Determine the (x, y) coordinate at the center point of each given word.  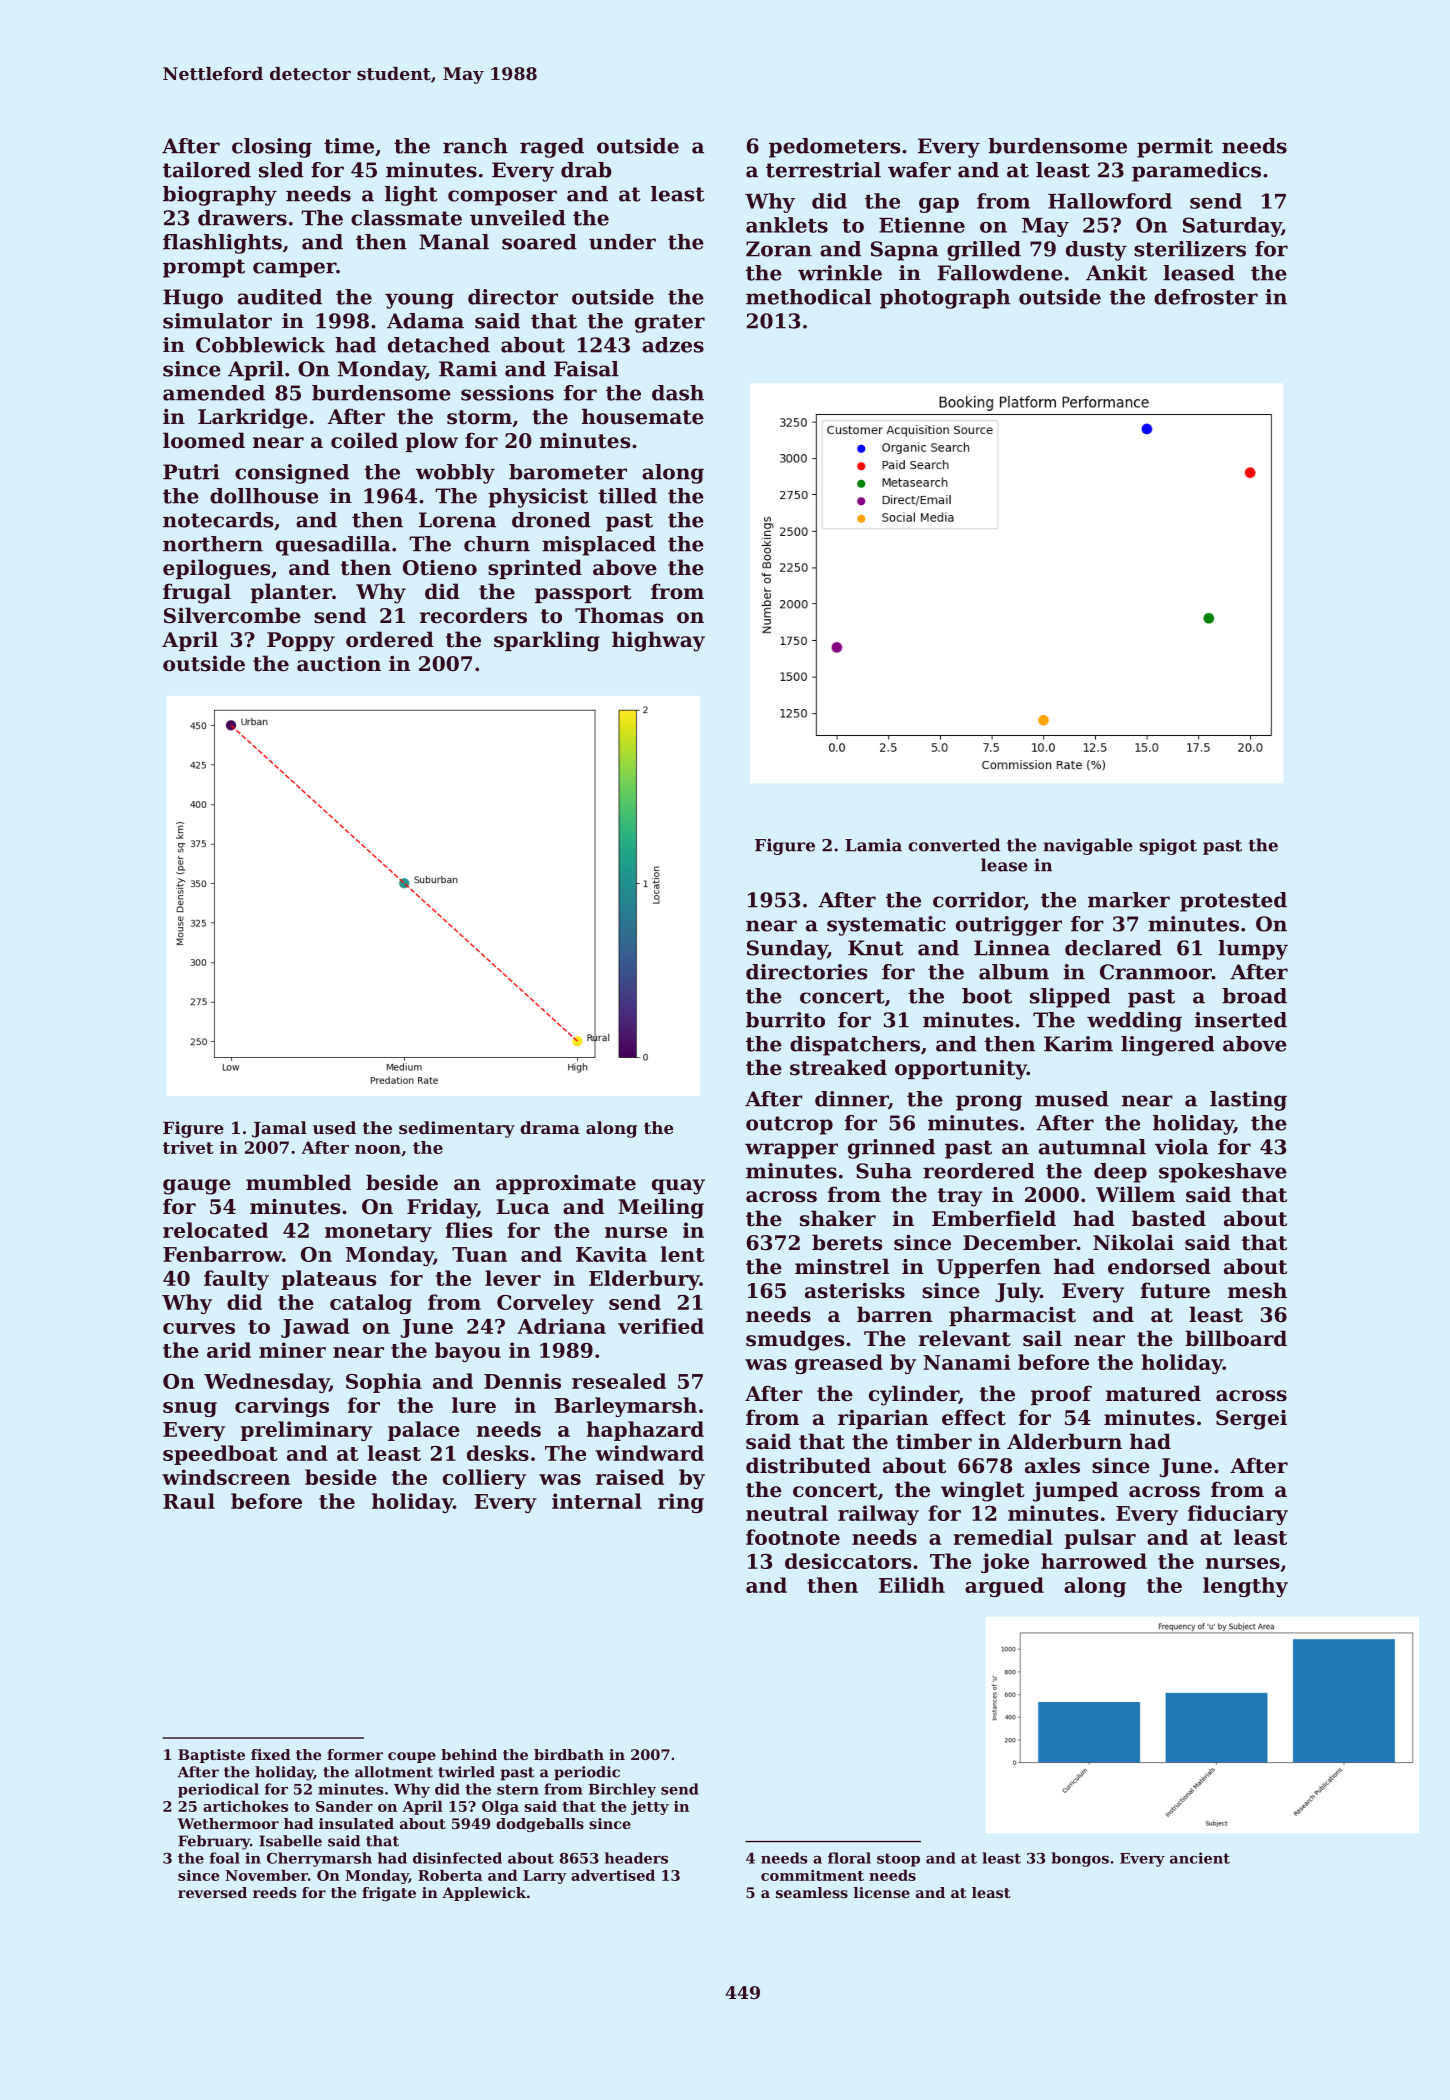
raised (630, 1477)
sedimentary (457, 1129)
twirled (466, 1772)
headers (636, 1858)
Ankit (1116, 273)
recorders (473, 615)
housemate (643, 416)
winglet (982, 1491)
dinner (851, 1099)
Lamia (873, 845)
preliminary (306, 1431)
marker (1129, 900)
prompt (204, 268)
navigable (1088, 846)
